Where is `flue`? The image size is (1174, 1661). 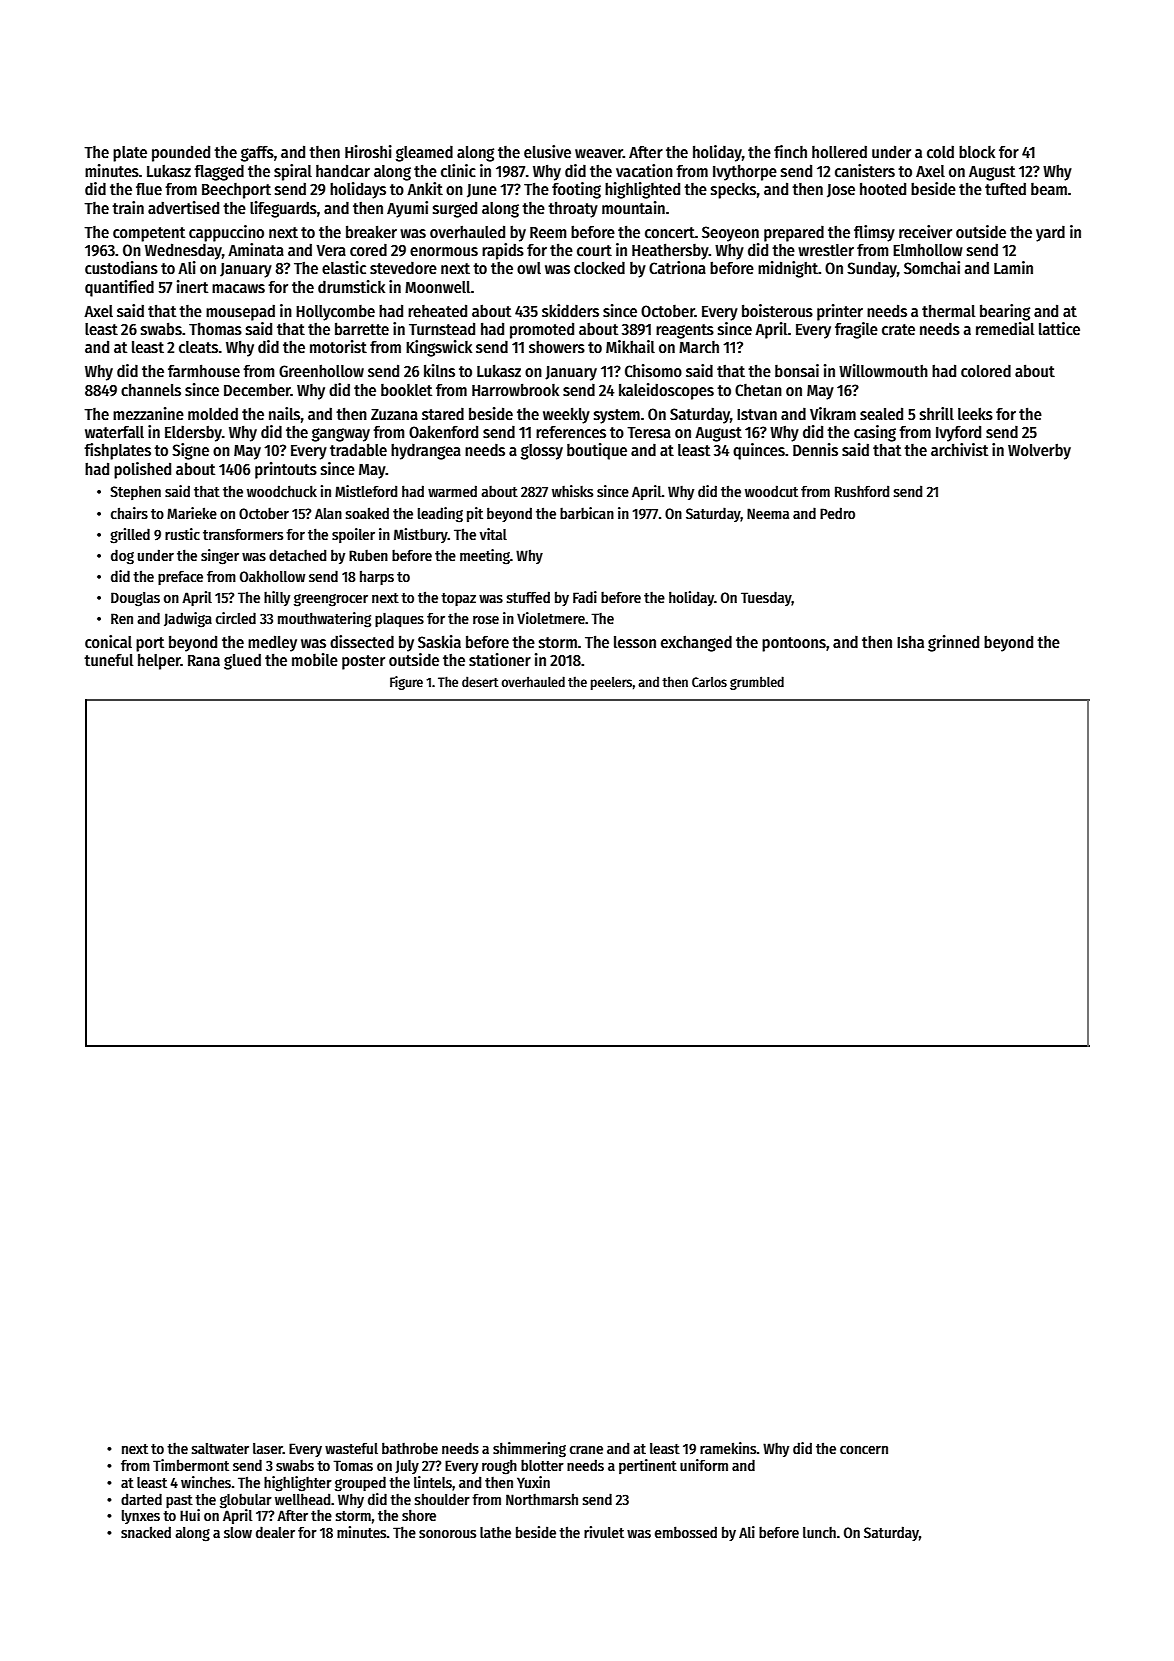 flue is located at coordinates (149, 189).
